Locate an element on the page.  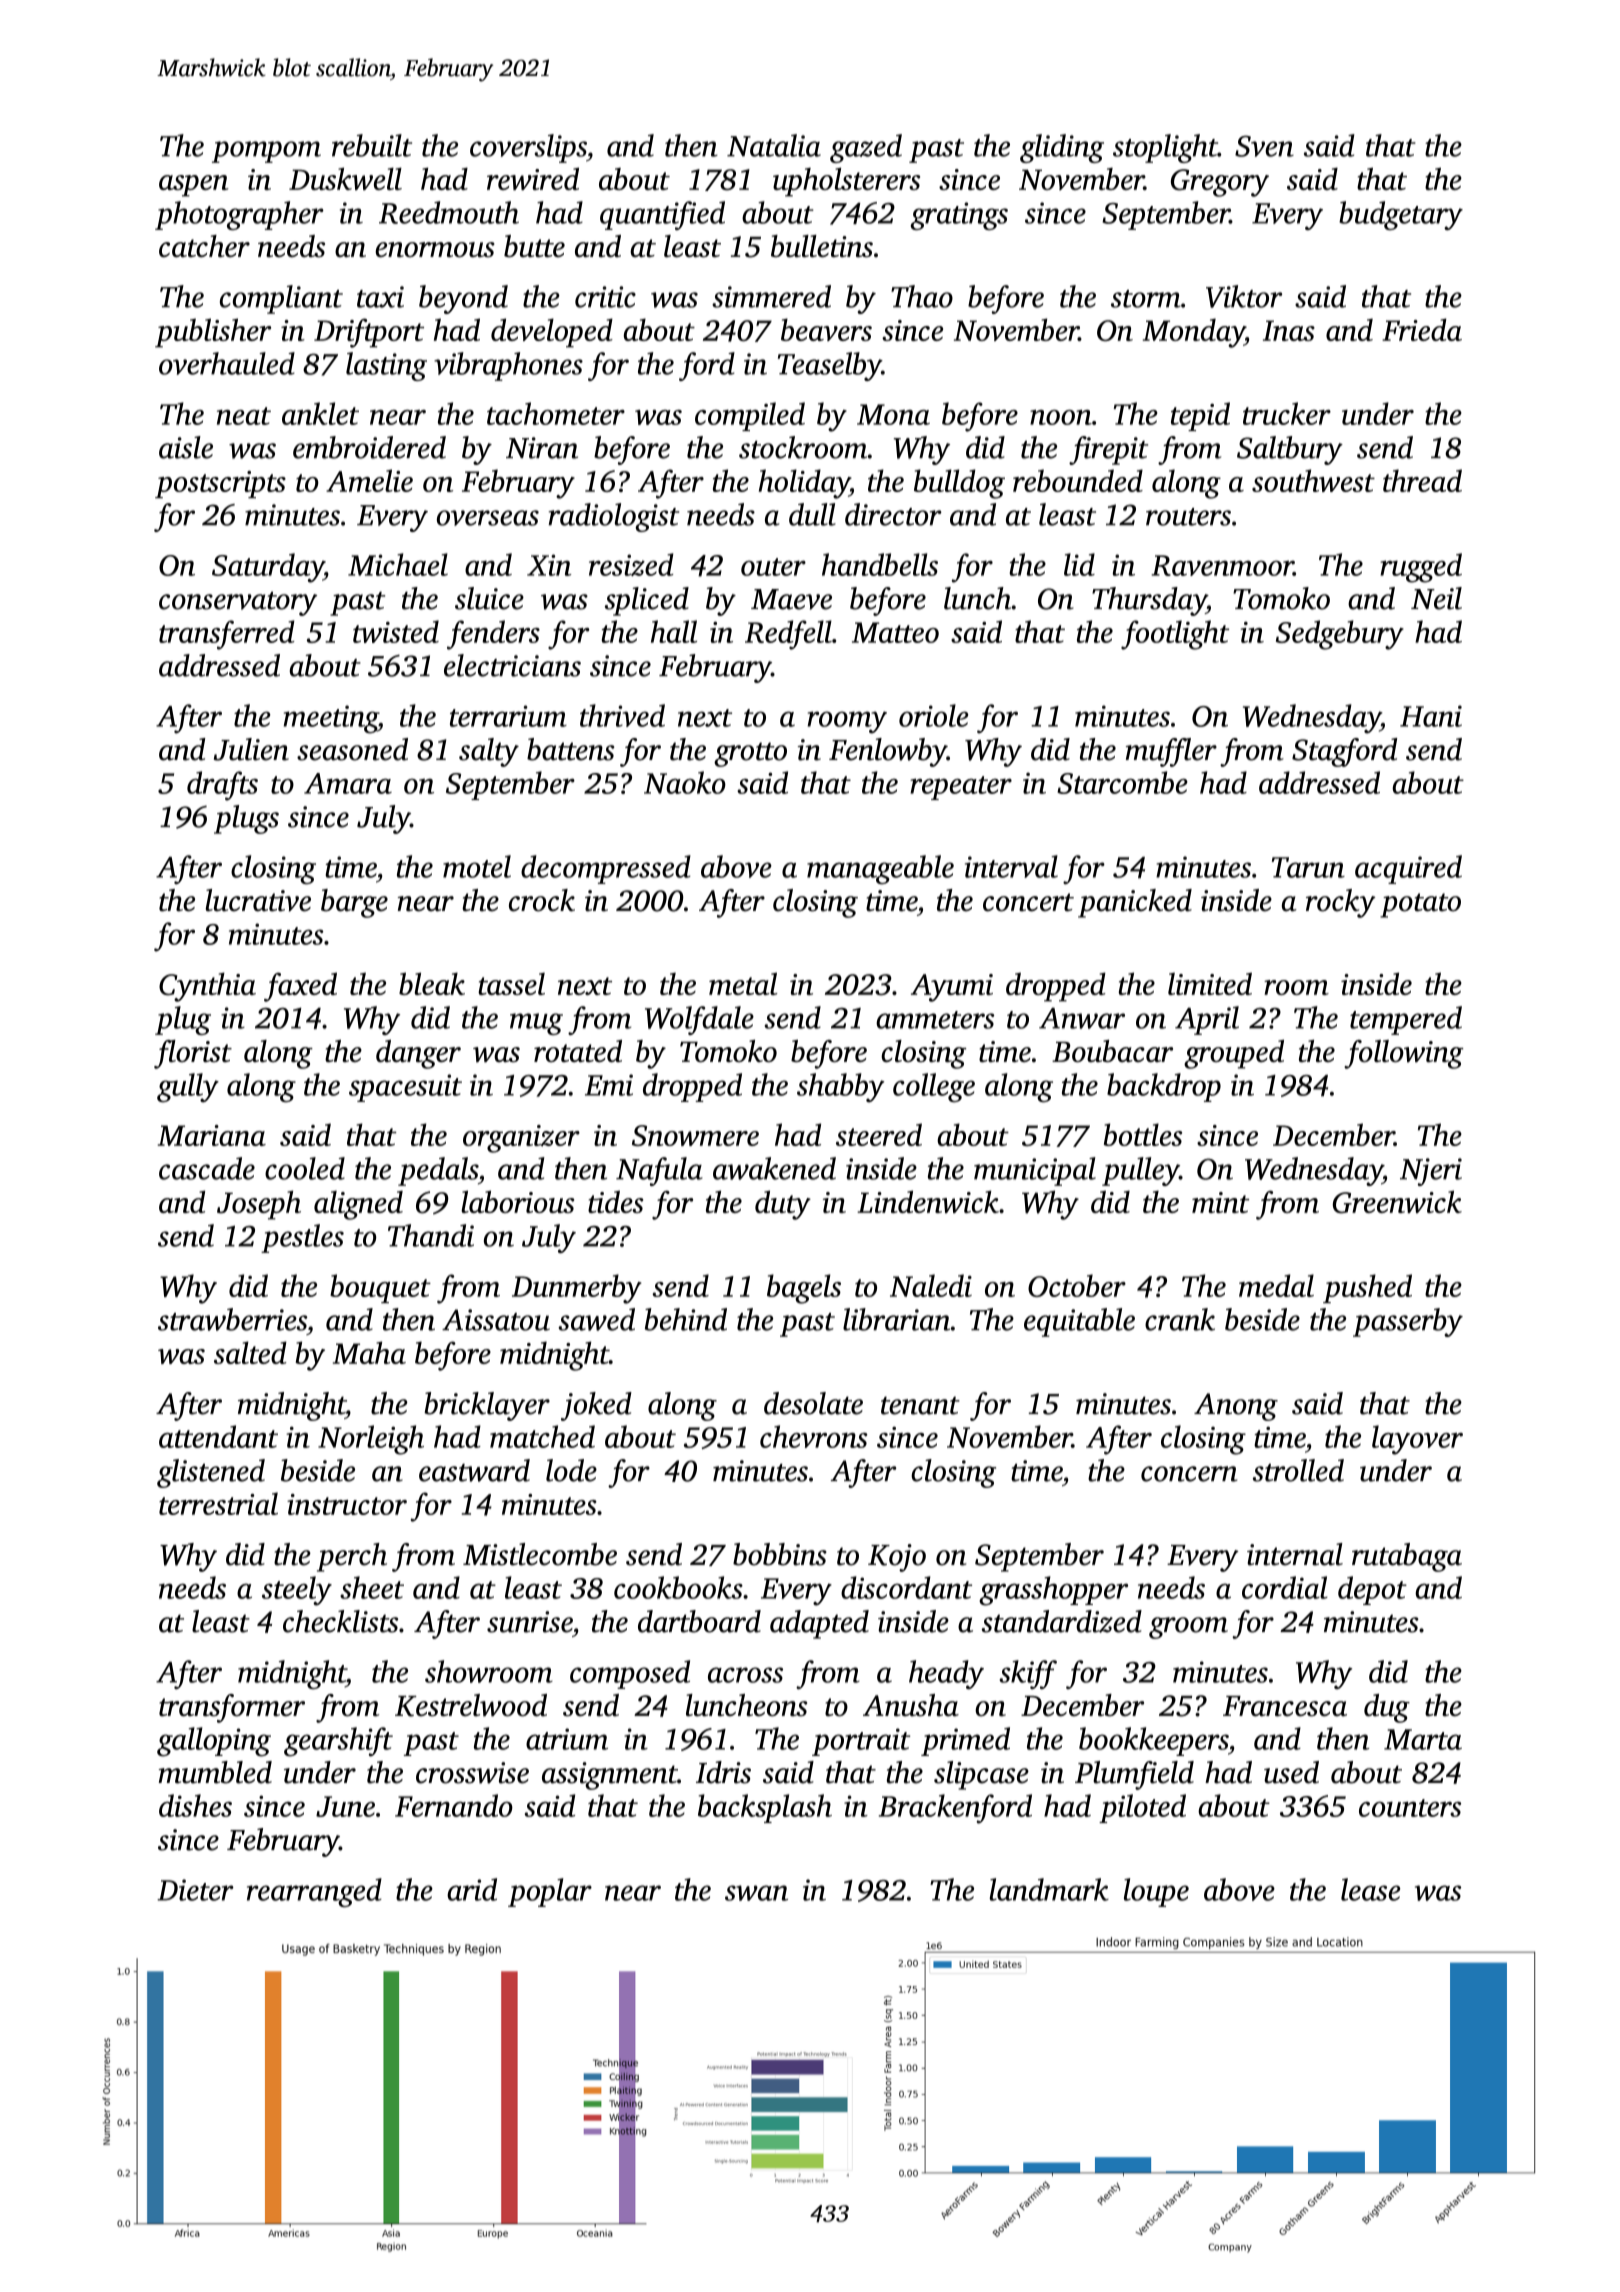
piloted is located at coordinates (1142, 1808).
